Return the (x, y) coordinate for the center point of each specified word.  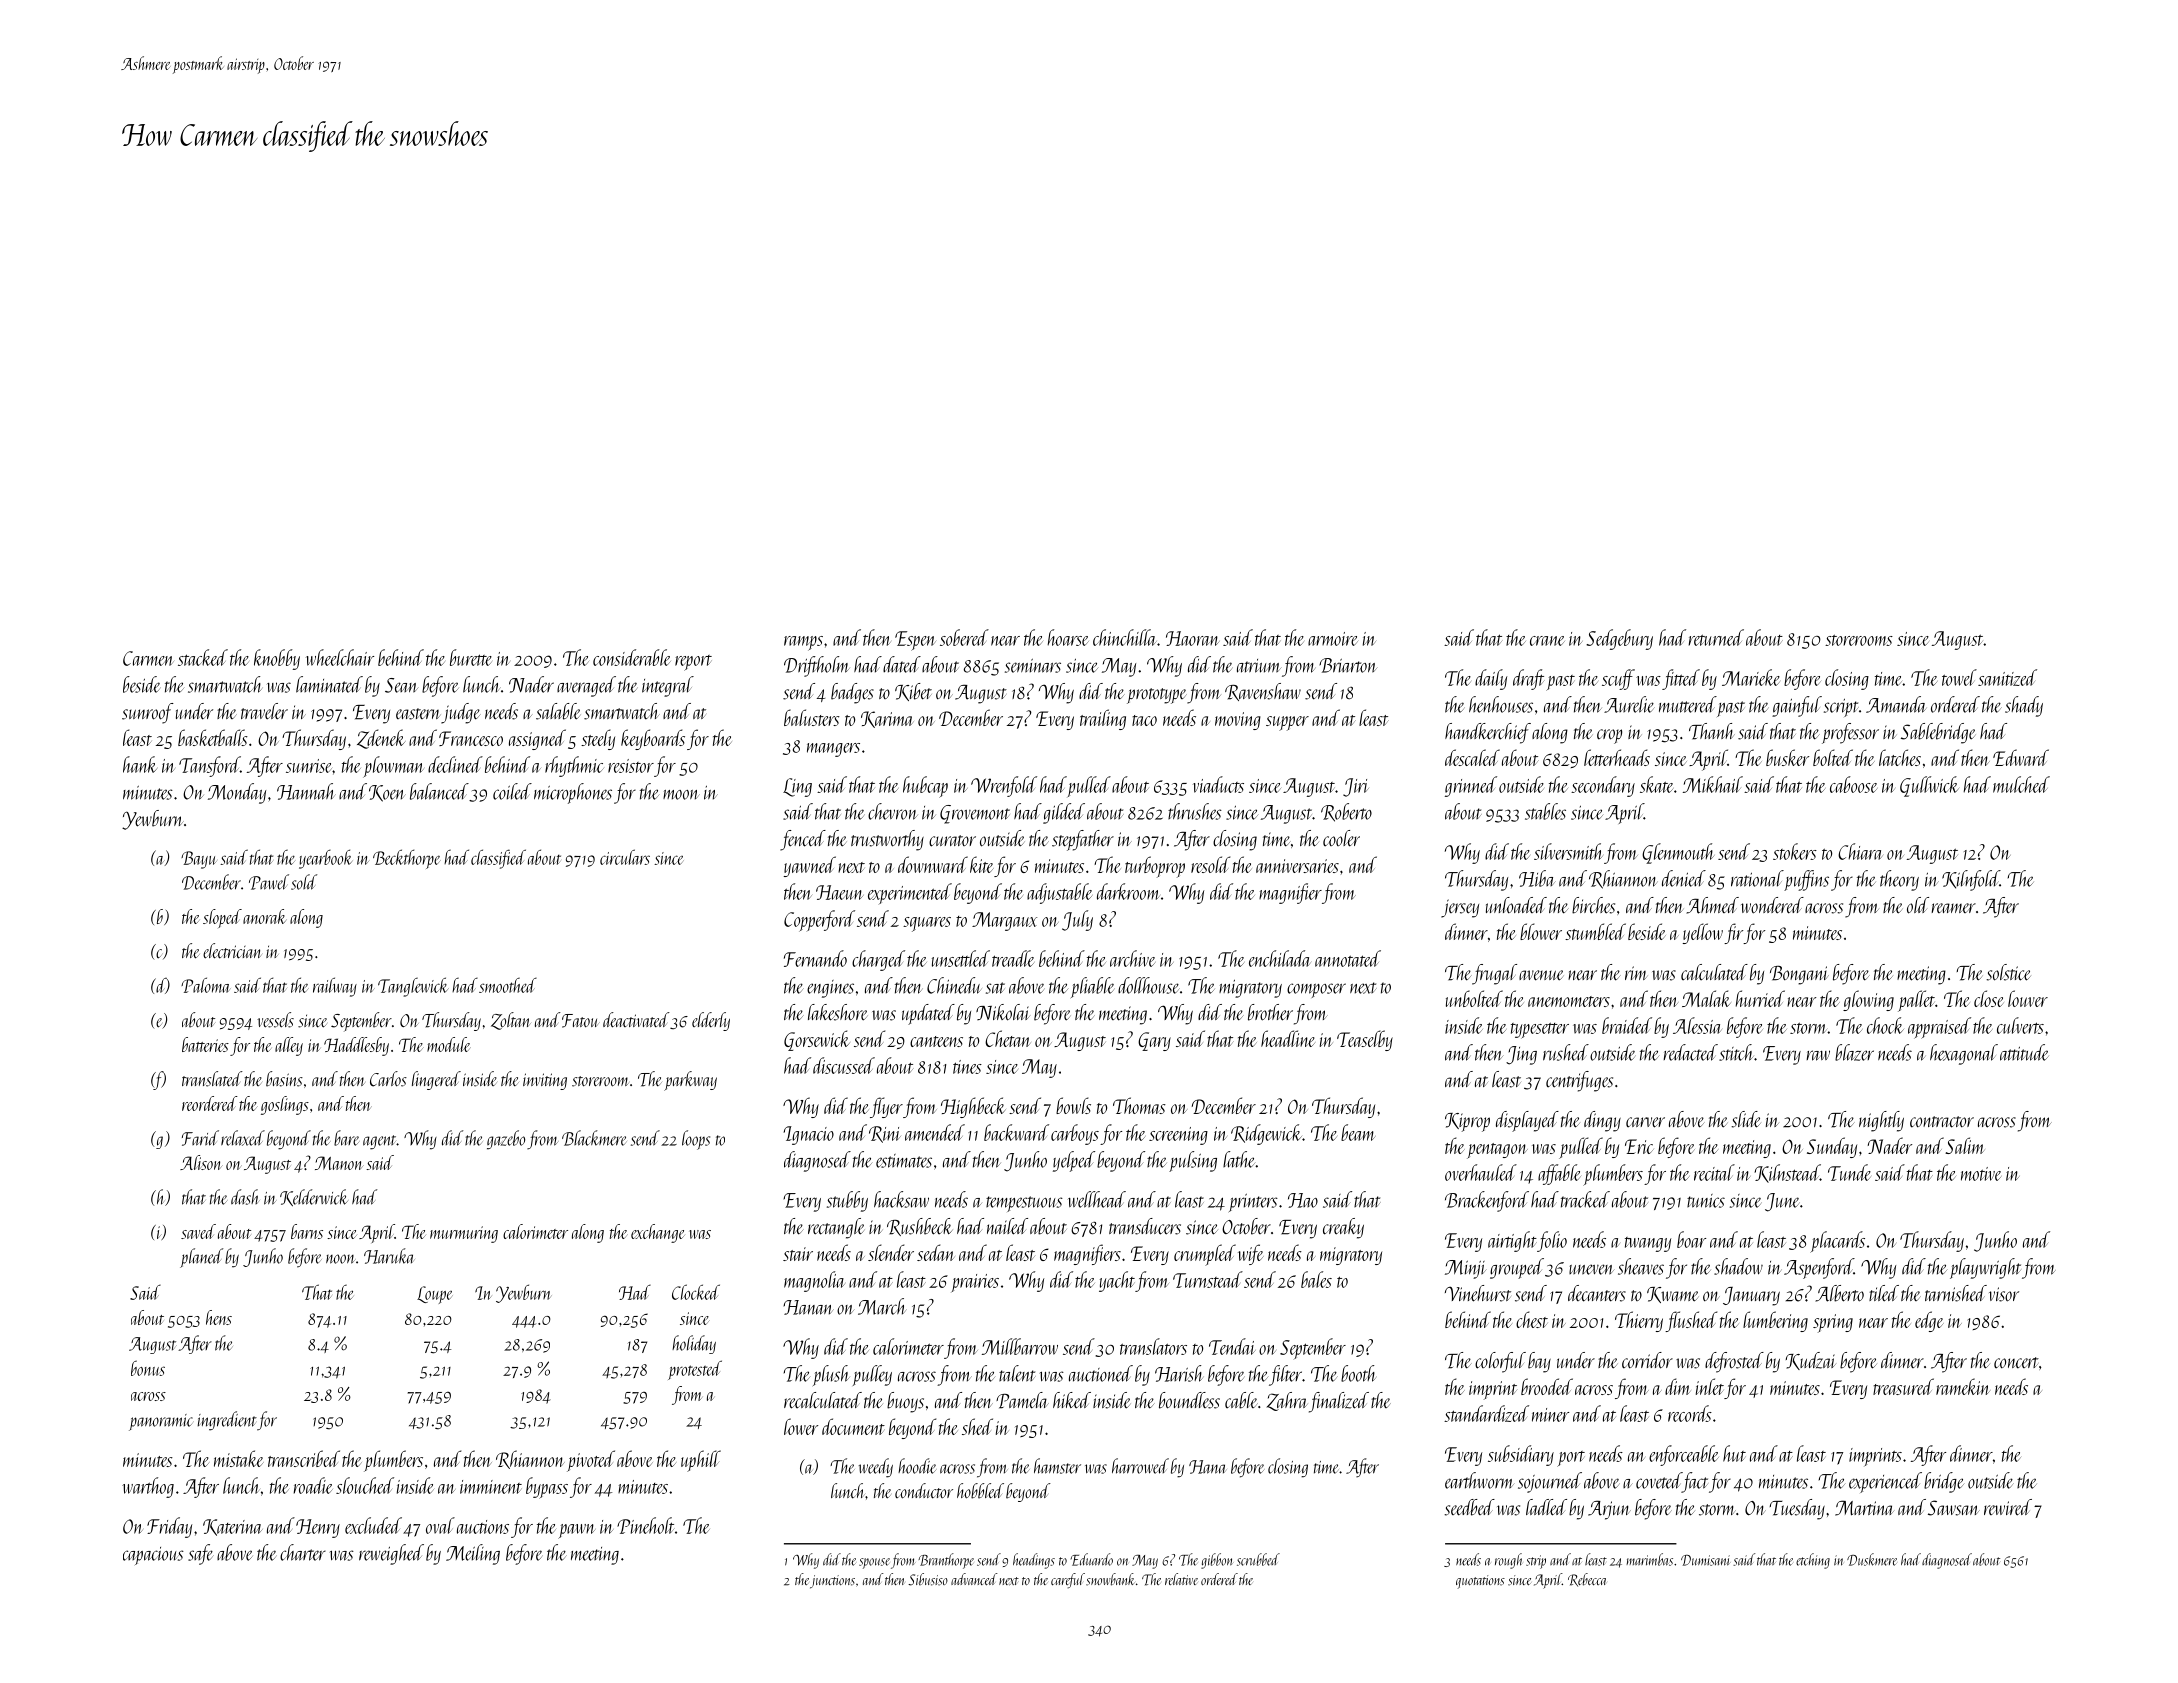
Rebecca (1587, 1580)
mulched (2021, 784)
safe (201, 1554)
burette (471, 657)
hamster (1057, 1466)
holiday (694, 1344)
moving (1238, 721)
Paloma (206, 985)
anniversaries (1297, 866)
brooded (1547, 1386)
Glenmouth (1678, 853)
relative (1181, 1579)
